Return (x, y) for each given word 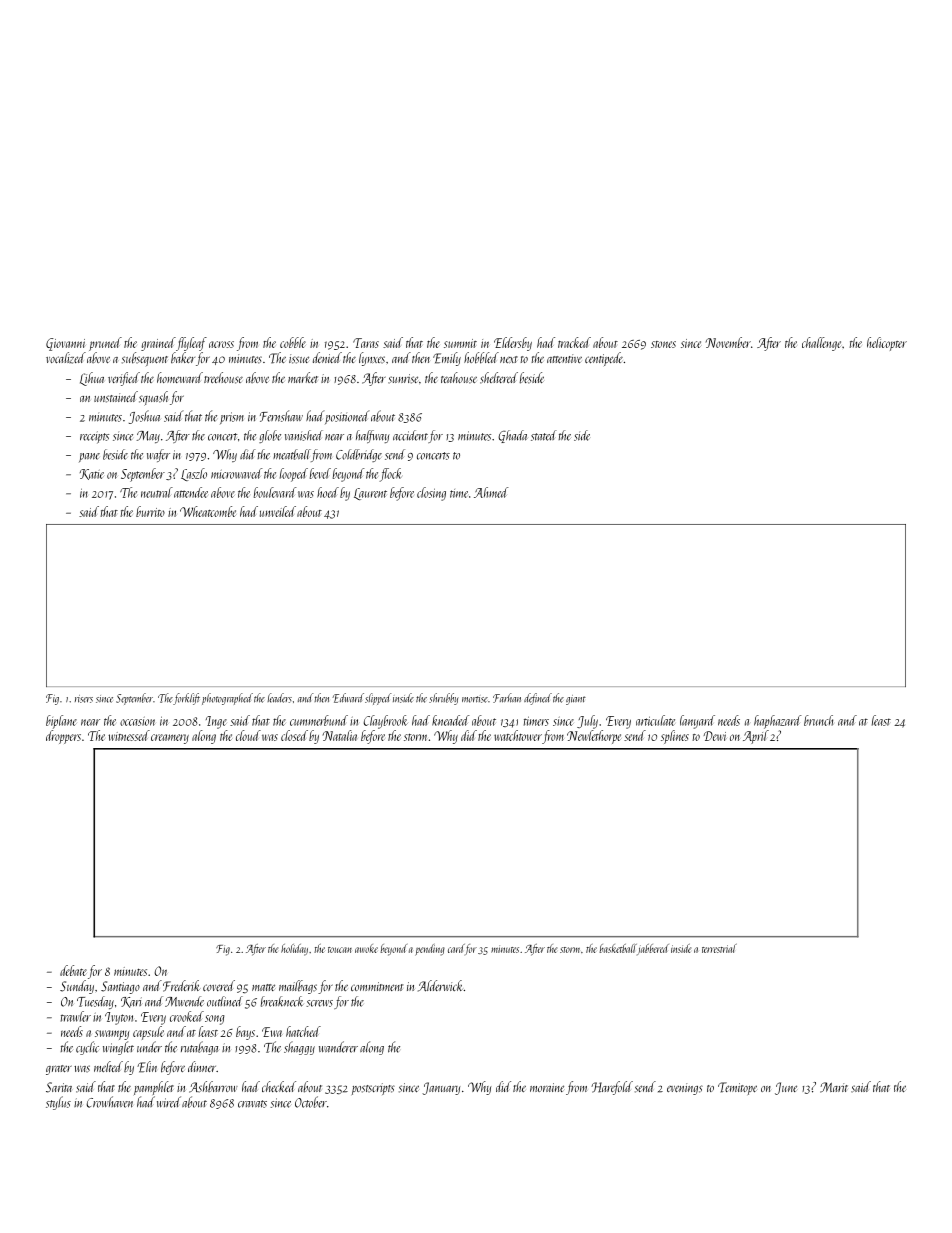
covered (219, 986)
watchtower (518, 735)
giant (576, 700)
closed (294, 735)
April (756, 737)
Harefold (612, 1088)
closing (431, 494)
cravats (252, 1104)
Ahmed (491, 492)
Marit (834, 1087)
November (728, 342)
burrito (150, 511)
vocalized (66, 358)
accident (410, 435)
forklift (186, 699)
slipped (378, 699)
